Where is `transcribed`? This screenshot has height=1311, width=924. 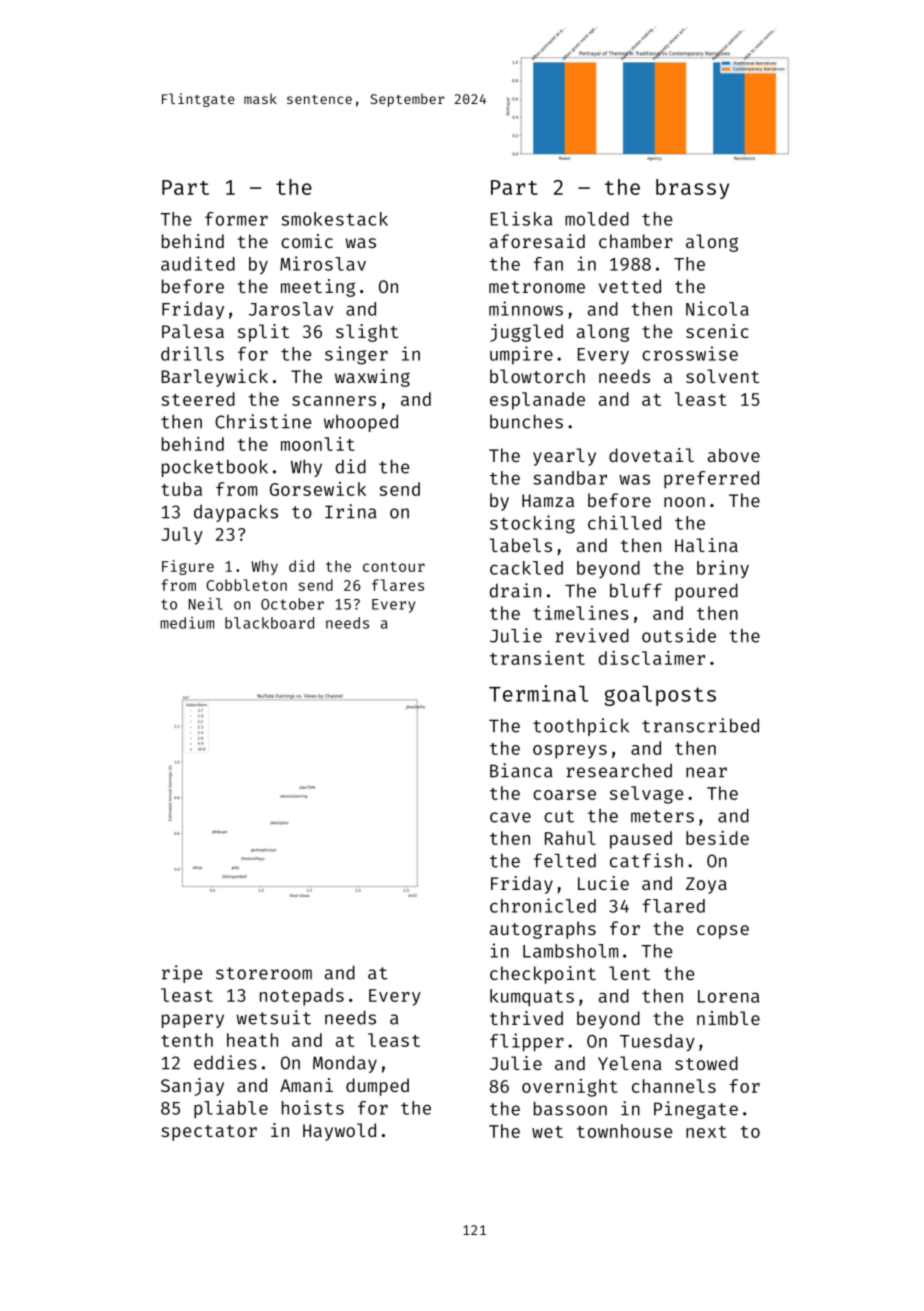
transcribed is located at coordinates (700, 725).
